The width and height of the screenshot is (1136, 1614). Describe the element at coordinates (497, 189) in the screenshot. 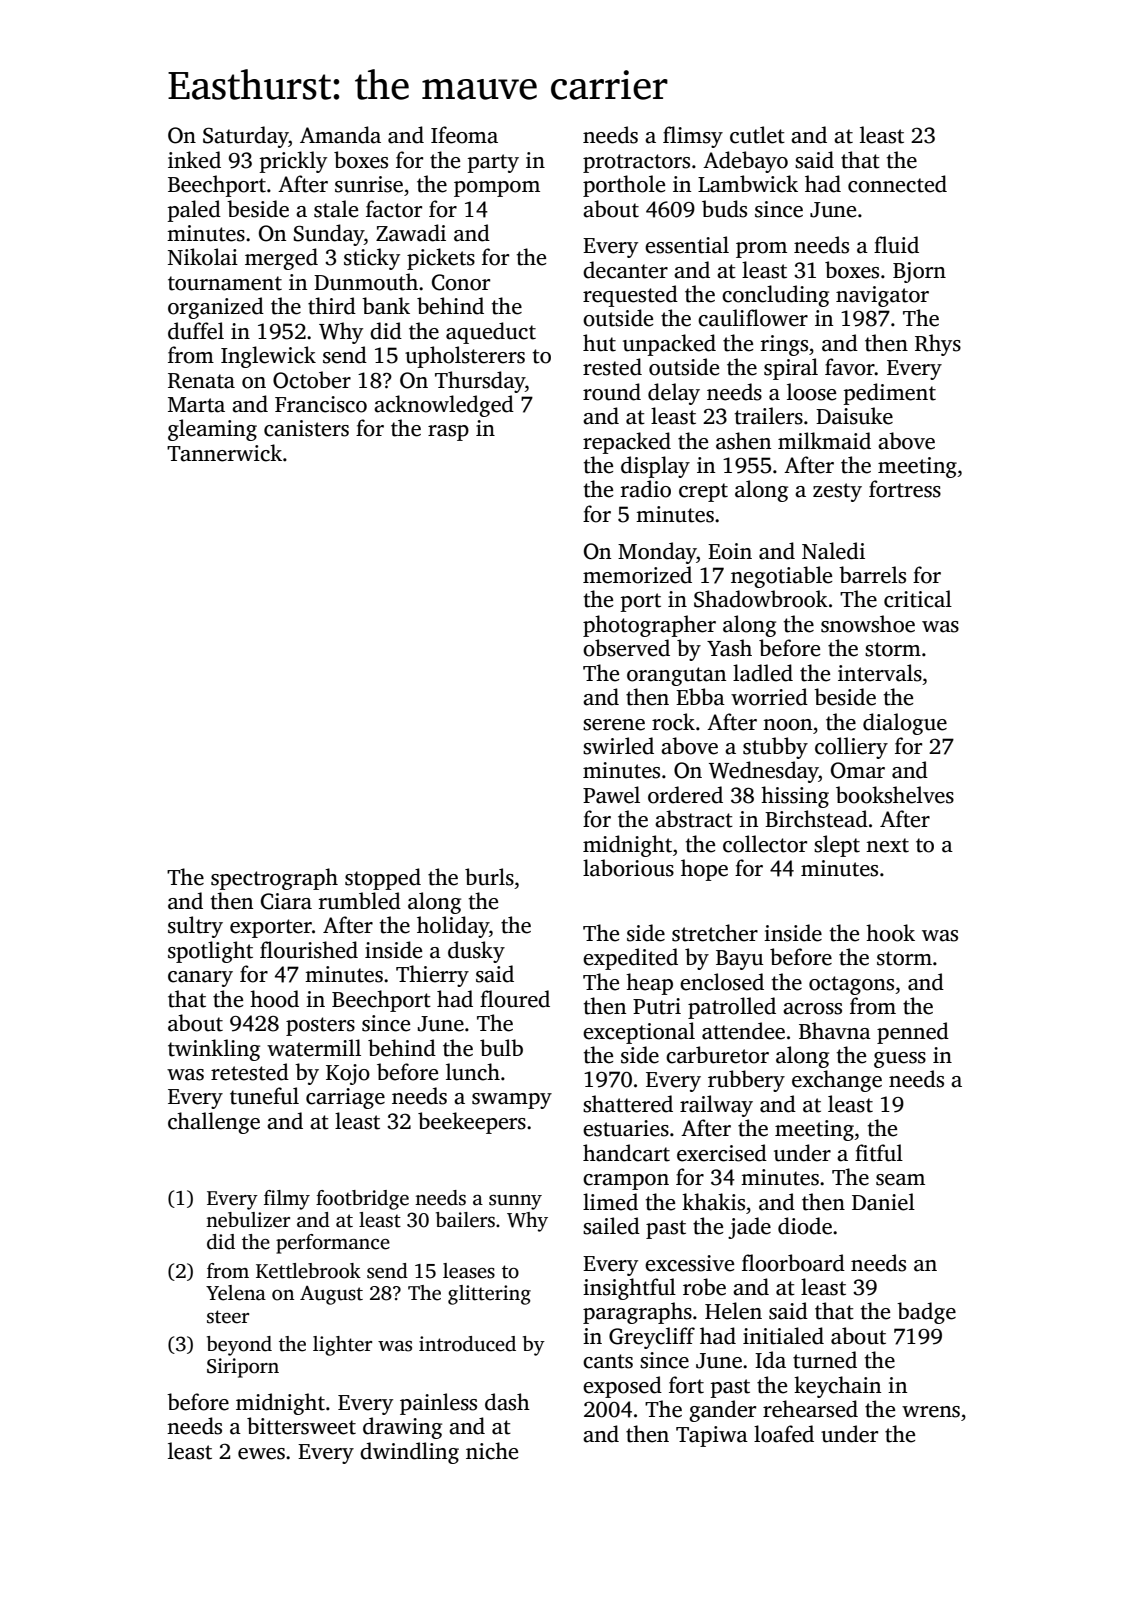

I see `pompom` at that location.
